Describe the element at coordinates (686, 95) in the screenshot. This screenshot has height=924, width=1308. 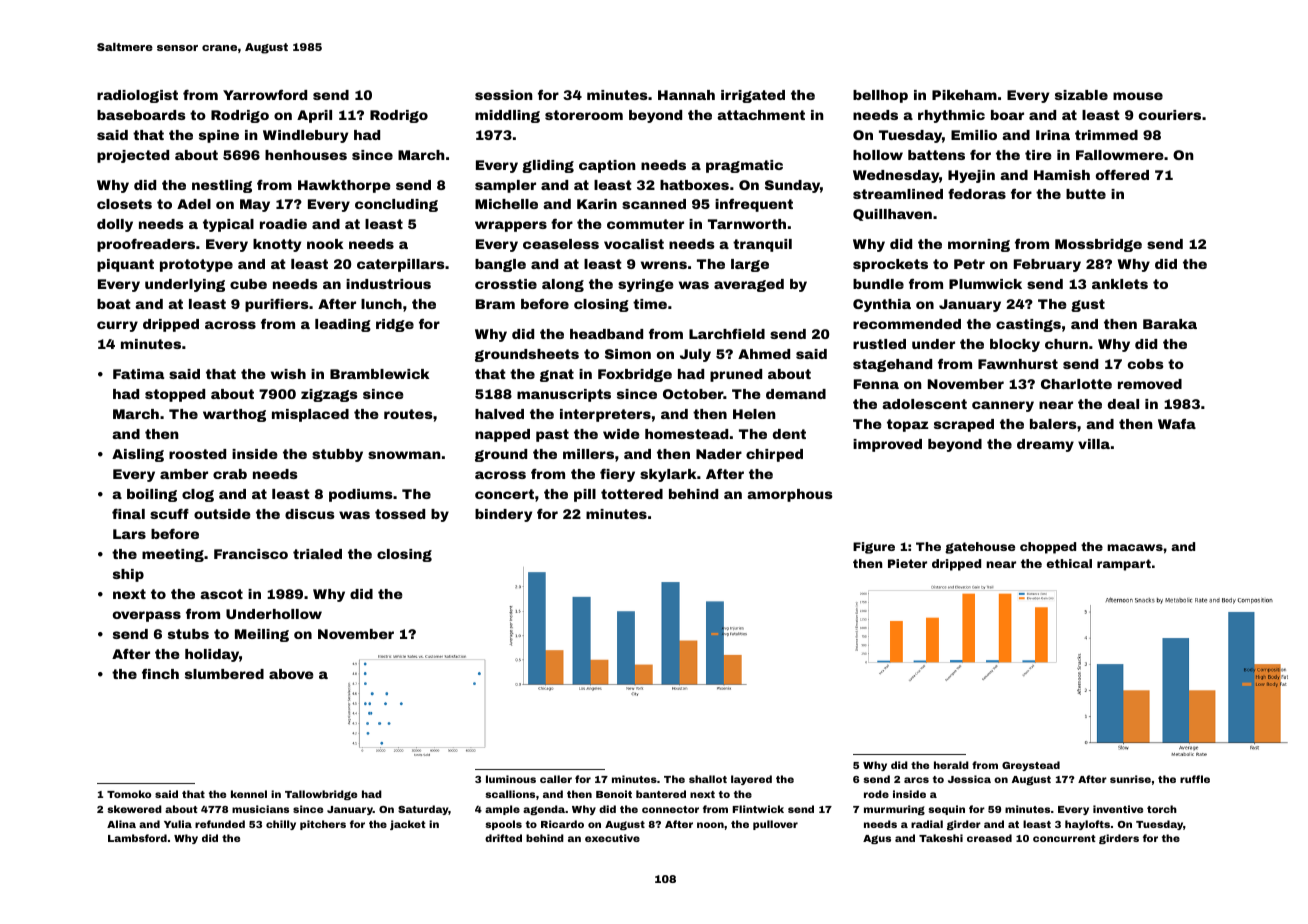
I see `Hannah` at that location.
